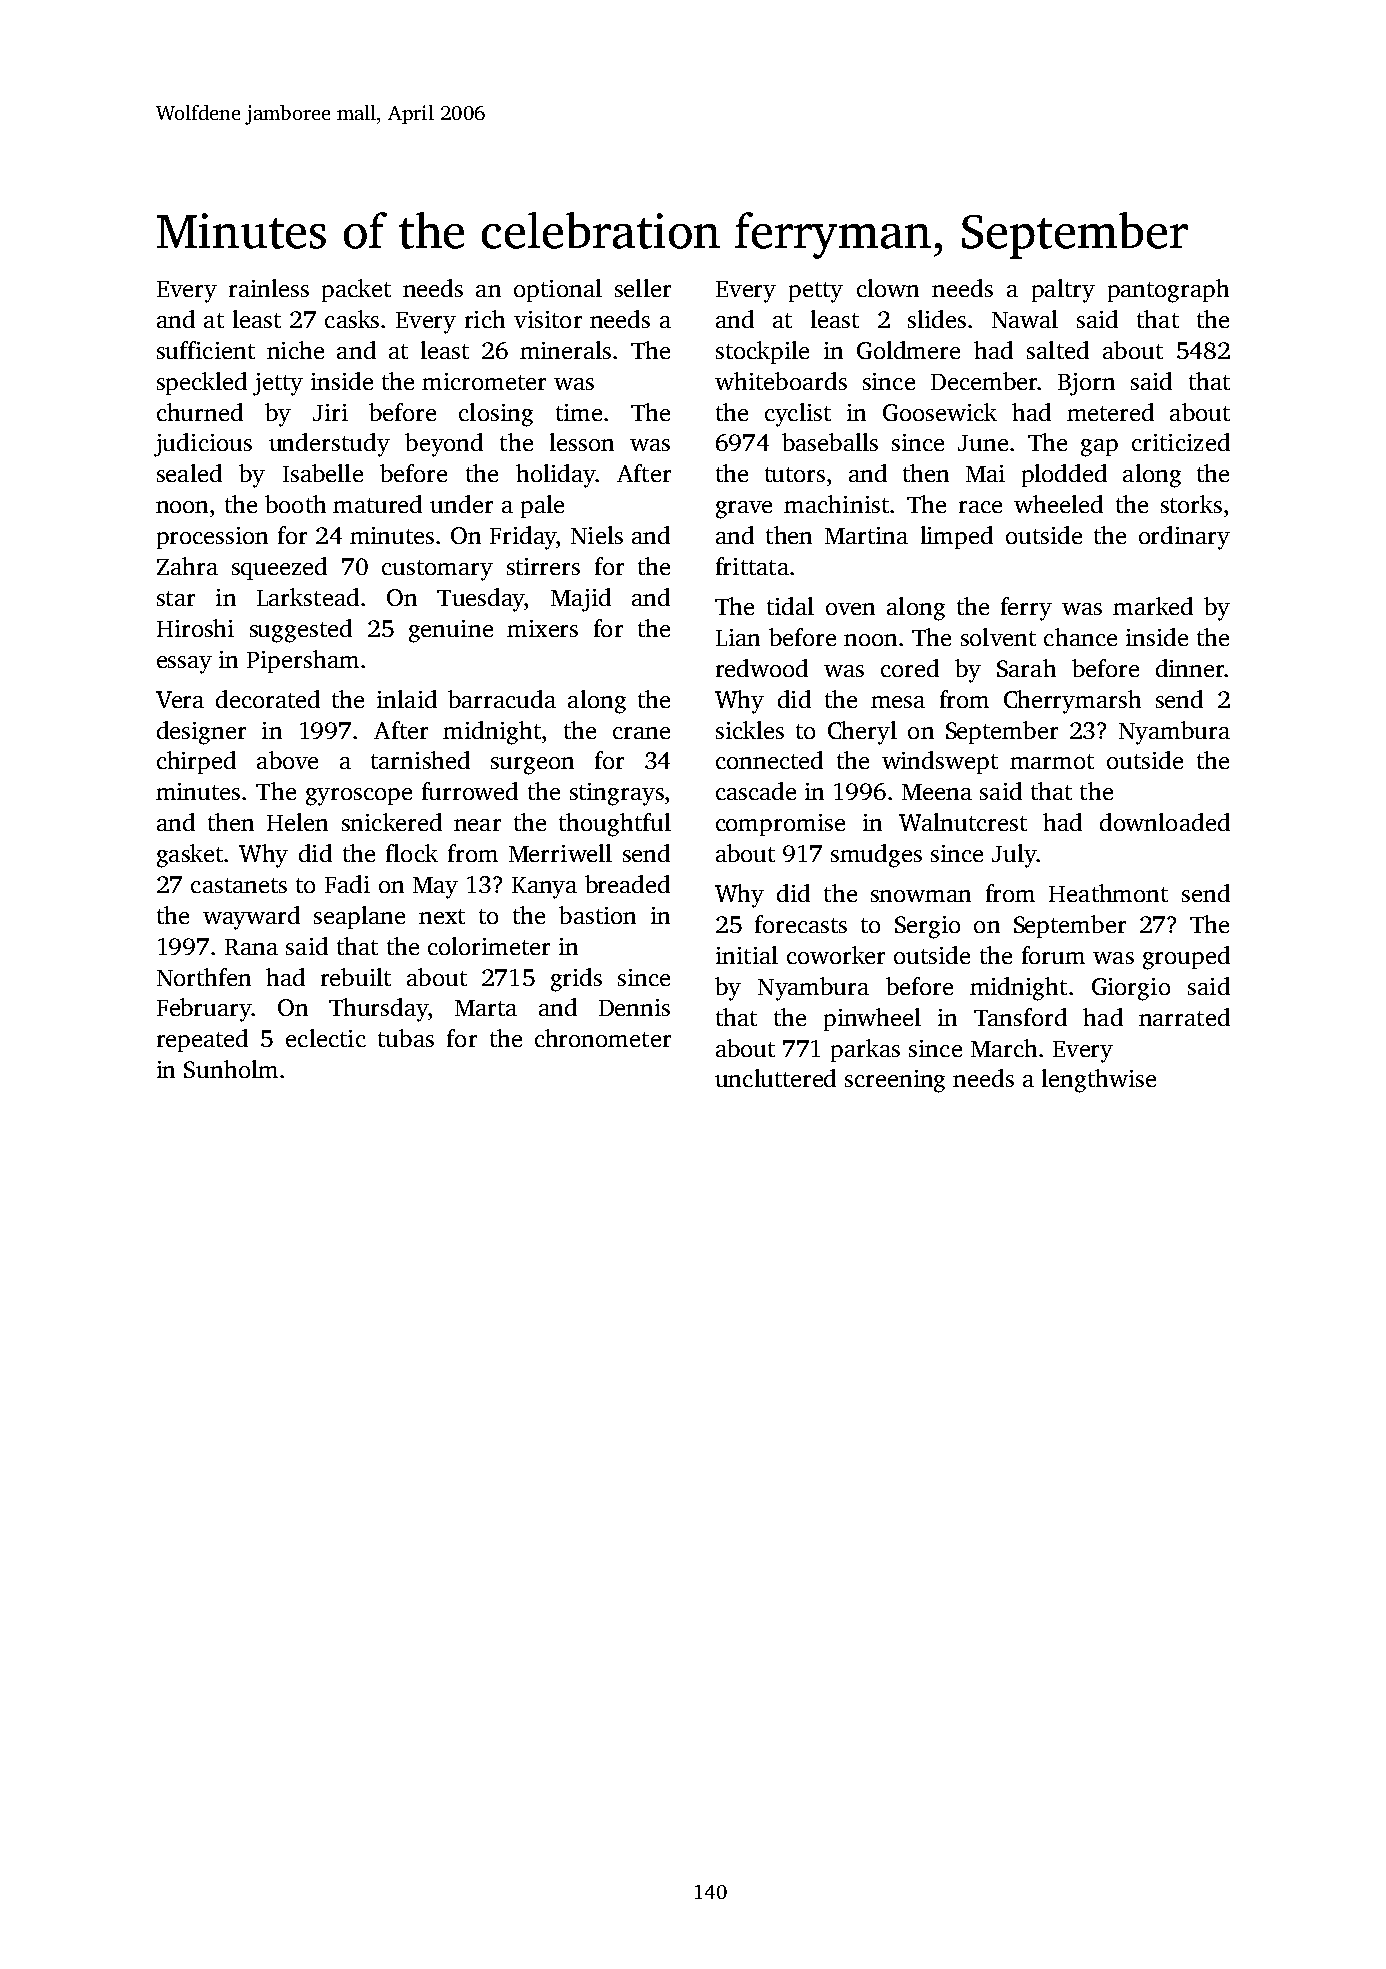 The width and height of the document is (1386, 1969). What do you see at coordinates (1063, 291) in the document?
I see `paltry` at bounding box center [1063, 291].
